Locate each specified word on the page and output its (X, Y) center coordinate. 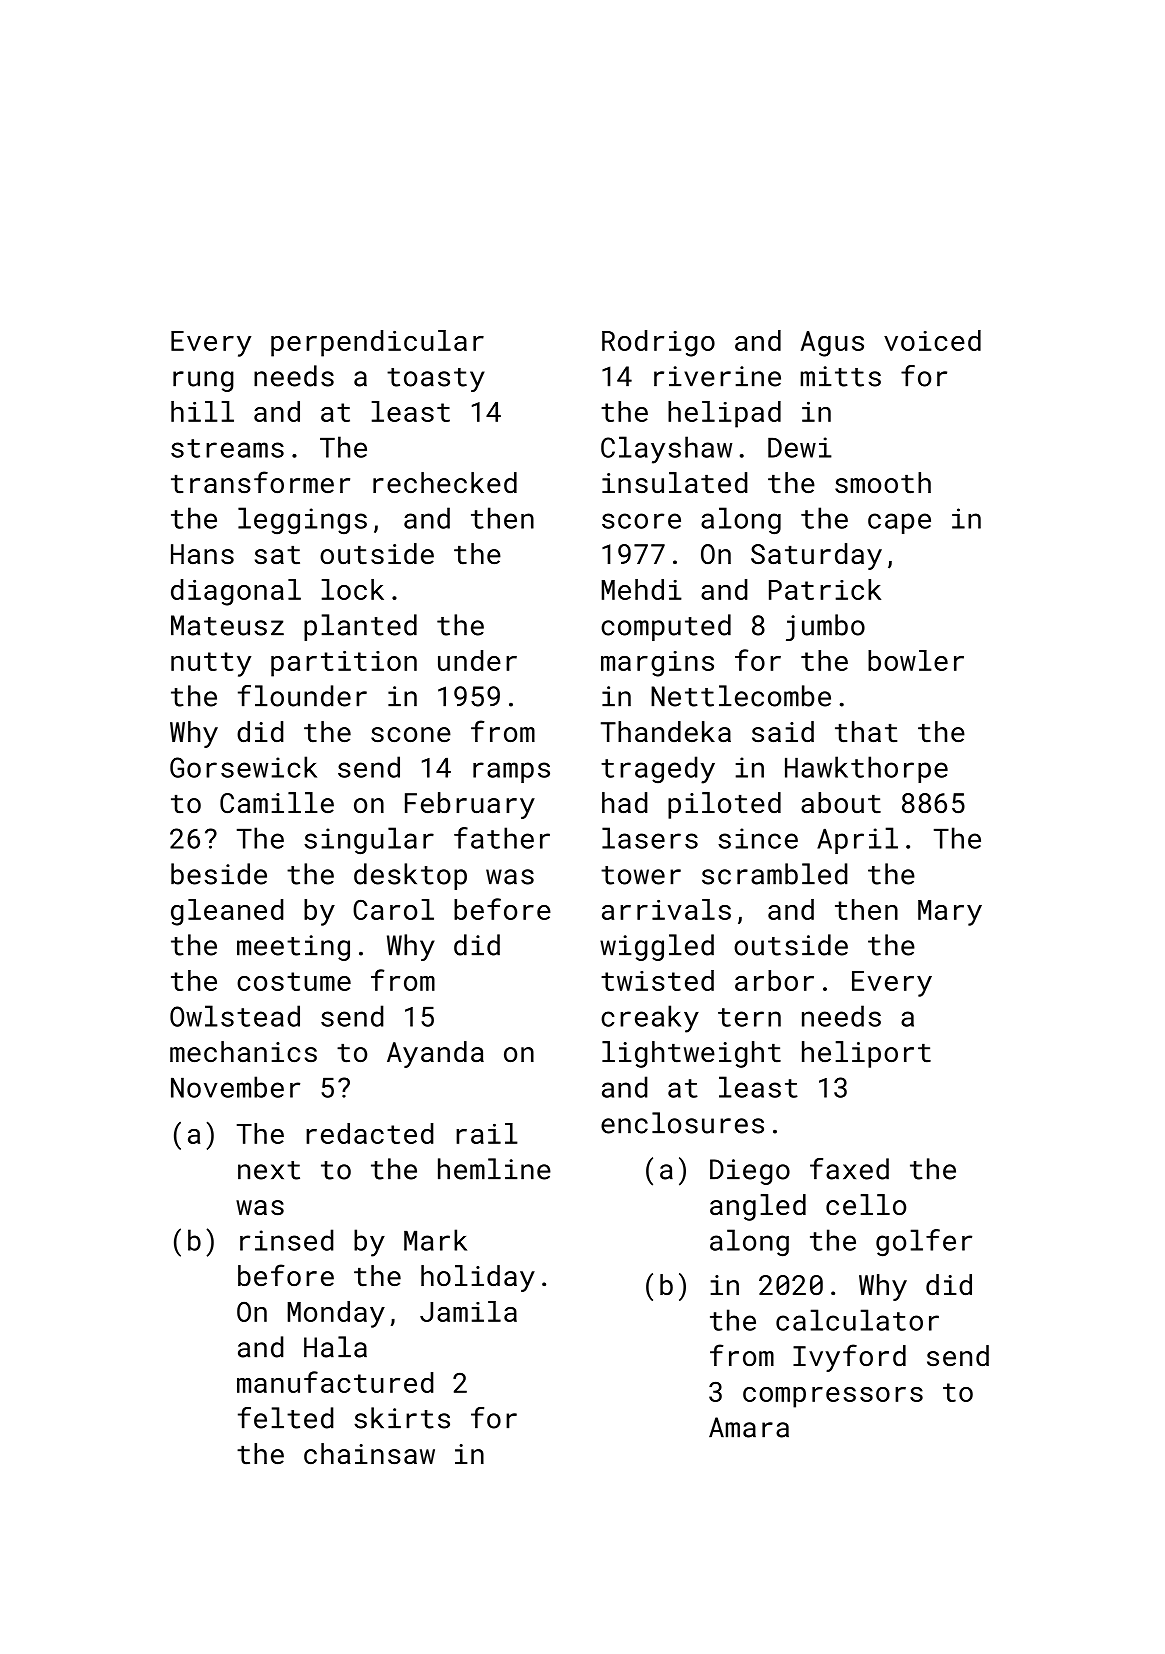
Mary (950, 913)
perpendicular (377, 343)
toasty (436, 380)
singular (369, 841)
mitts (841, 376)
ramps (511, 772)
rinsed (287, 1240)
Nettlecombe (741, 696)
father (502, 838)
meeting (293, 948)
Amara (749, 1427)
